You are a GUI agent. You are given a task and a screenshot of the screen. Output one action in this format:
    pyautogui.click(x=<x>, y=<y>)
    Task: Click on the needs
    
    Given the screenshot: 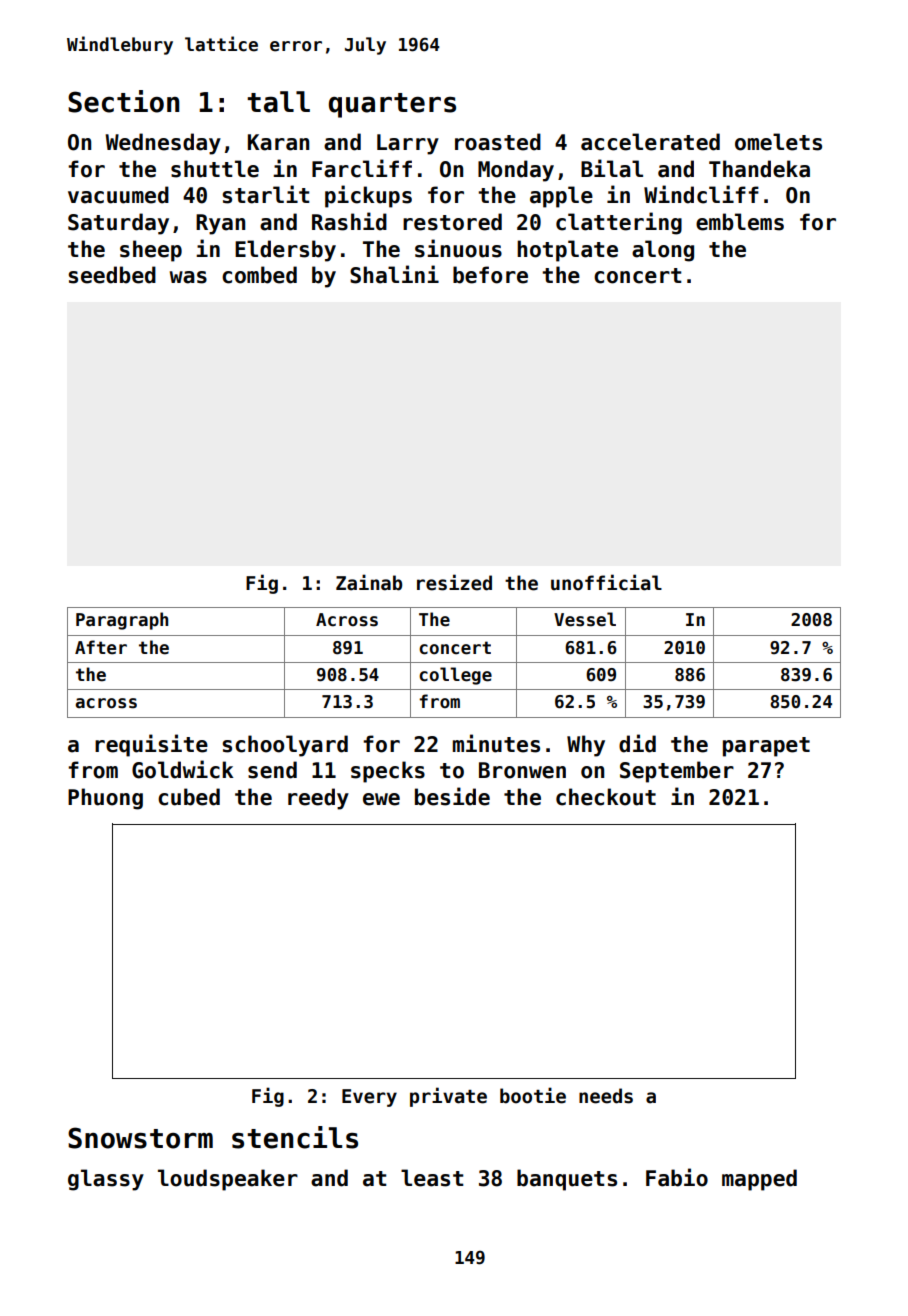 What is the action you would take?
    pyautogui.click(x=606, y=1096)
